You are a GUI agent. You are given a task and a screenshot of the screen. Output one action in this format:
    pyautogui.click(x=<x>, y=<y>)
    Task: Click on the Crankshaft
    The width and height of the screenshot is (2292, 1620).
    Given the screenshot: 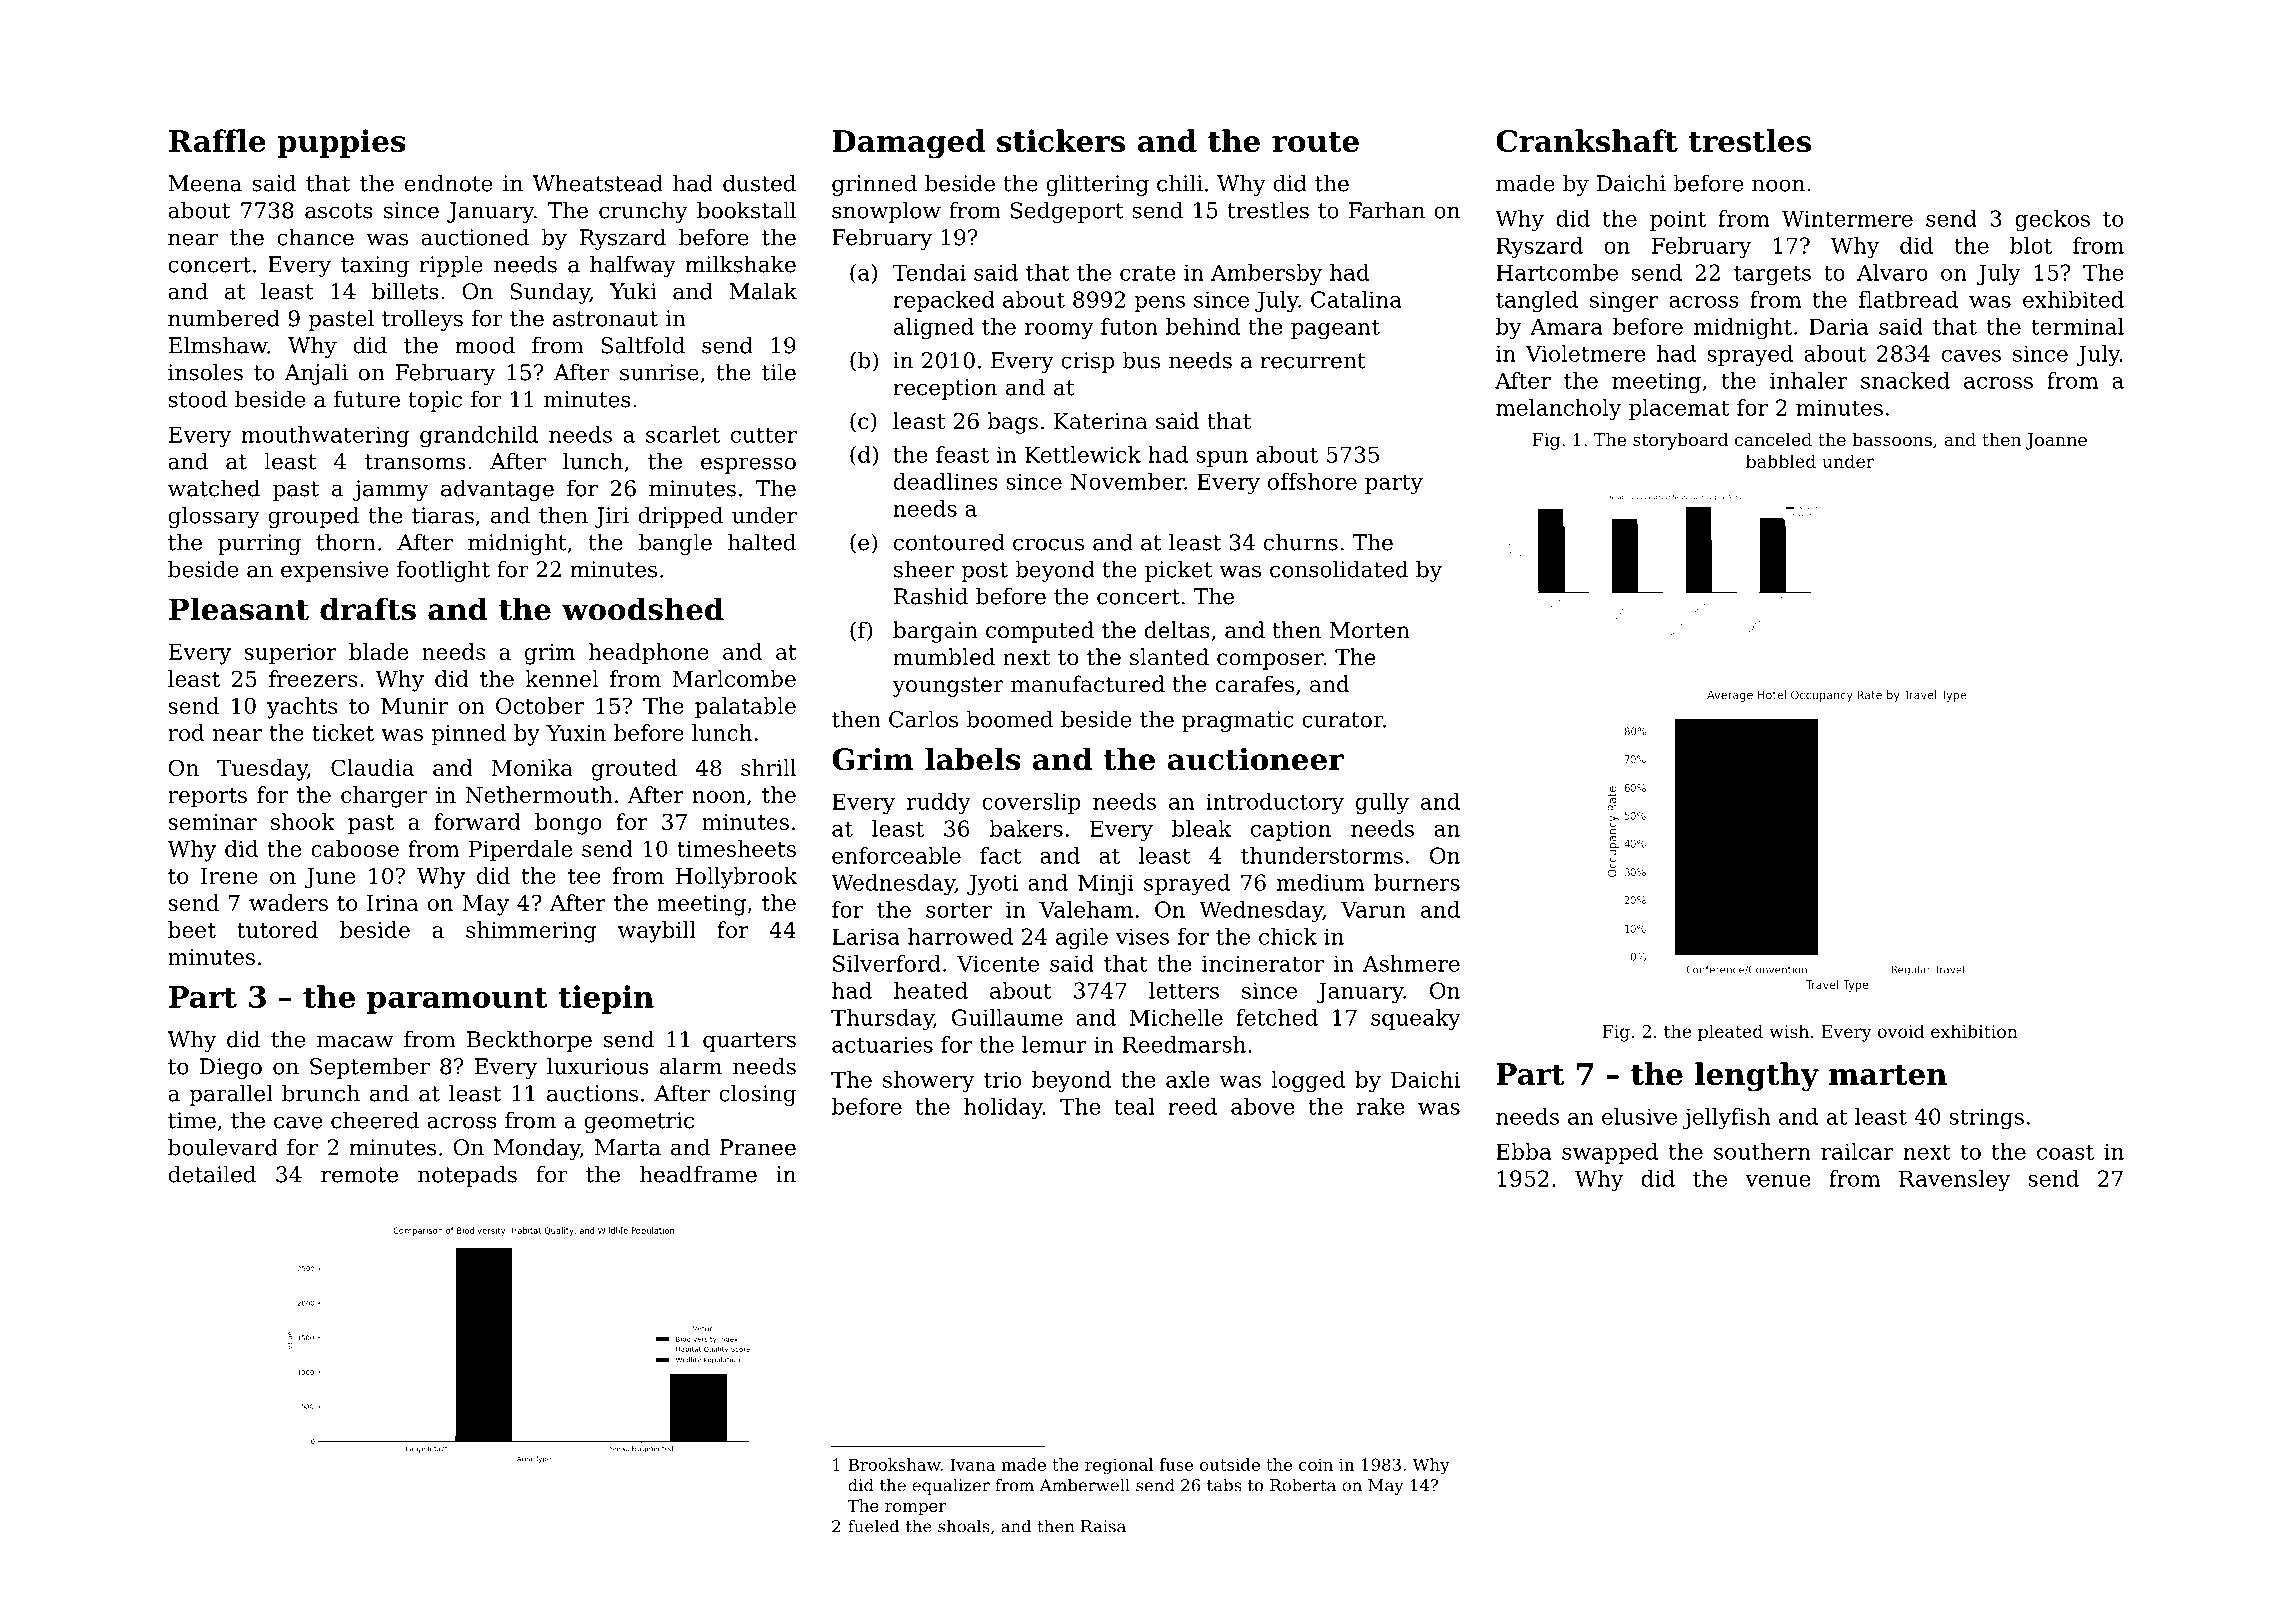 What is the action you would take?
    pyautogui.click(x=1587, y=140)
